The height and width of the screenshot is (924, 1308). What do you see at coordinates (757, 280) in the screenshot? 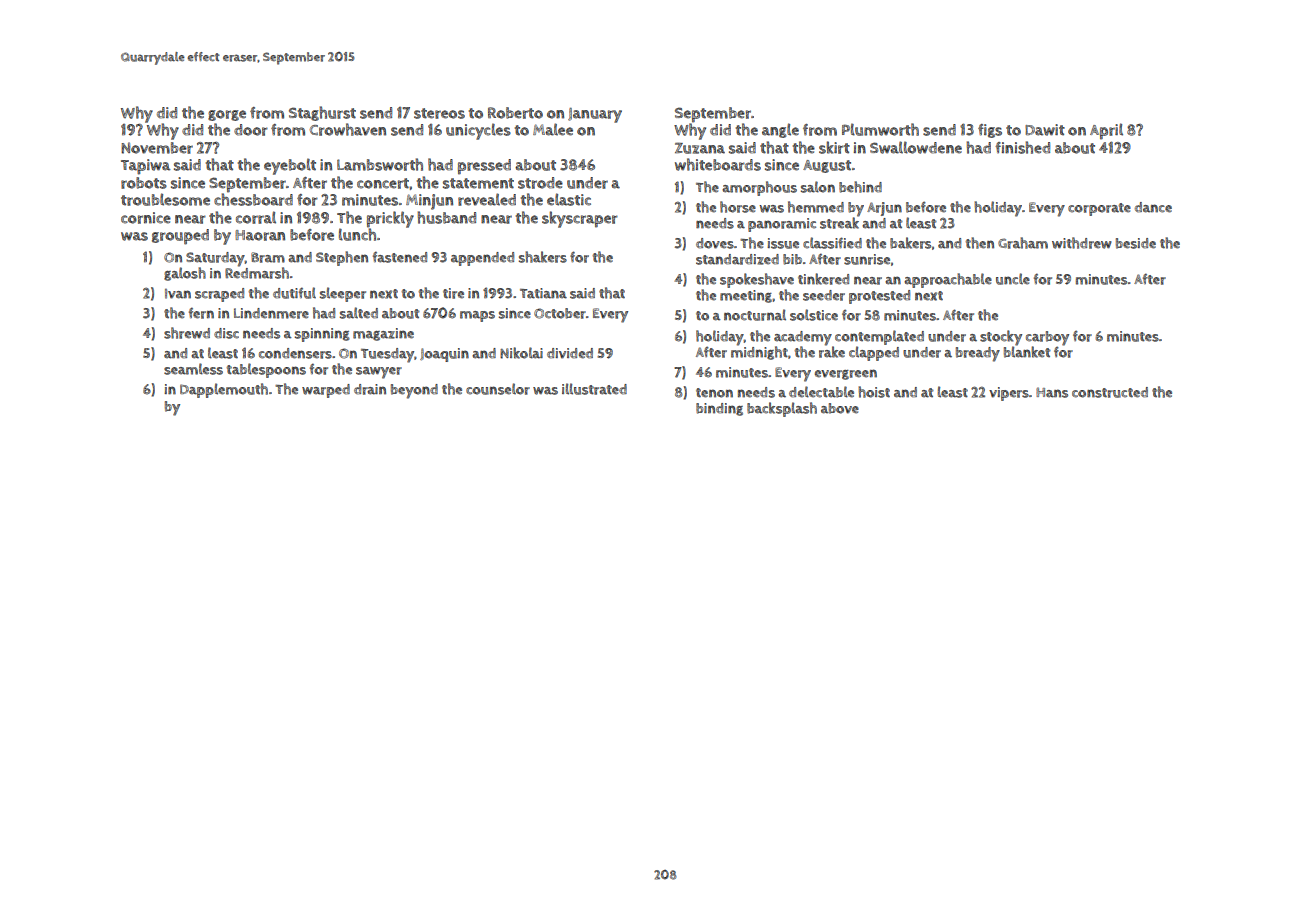
I see `spokeshave` at bounding box center [757, 280].
